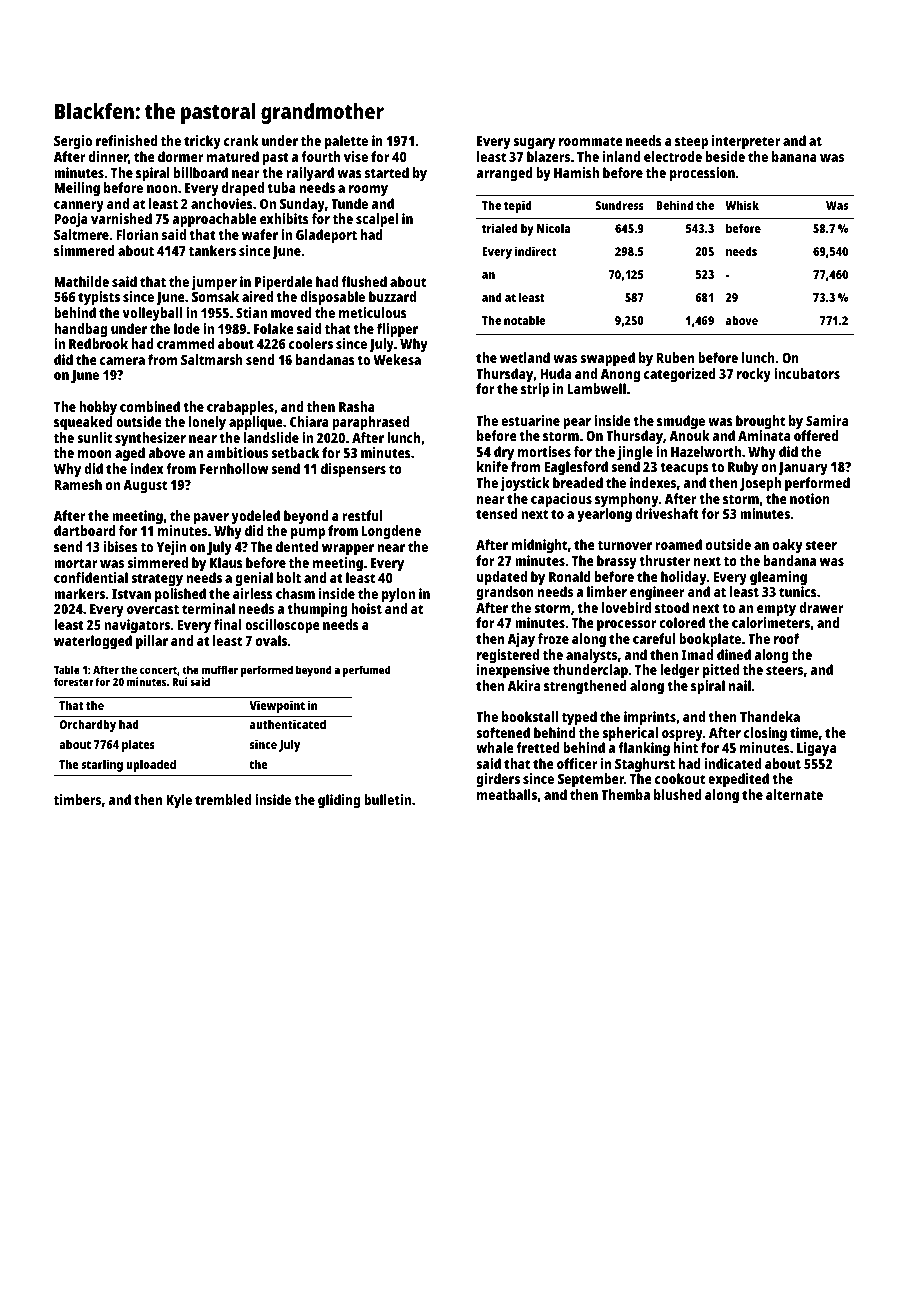 Image resolution: width=908 pixels, height=1316 pixels. I want to click on Longdene, so click(391, 532).
